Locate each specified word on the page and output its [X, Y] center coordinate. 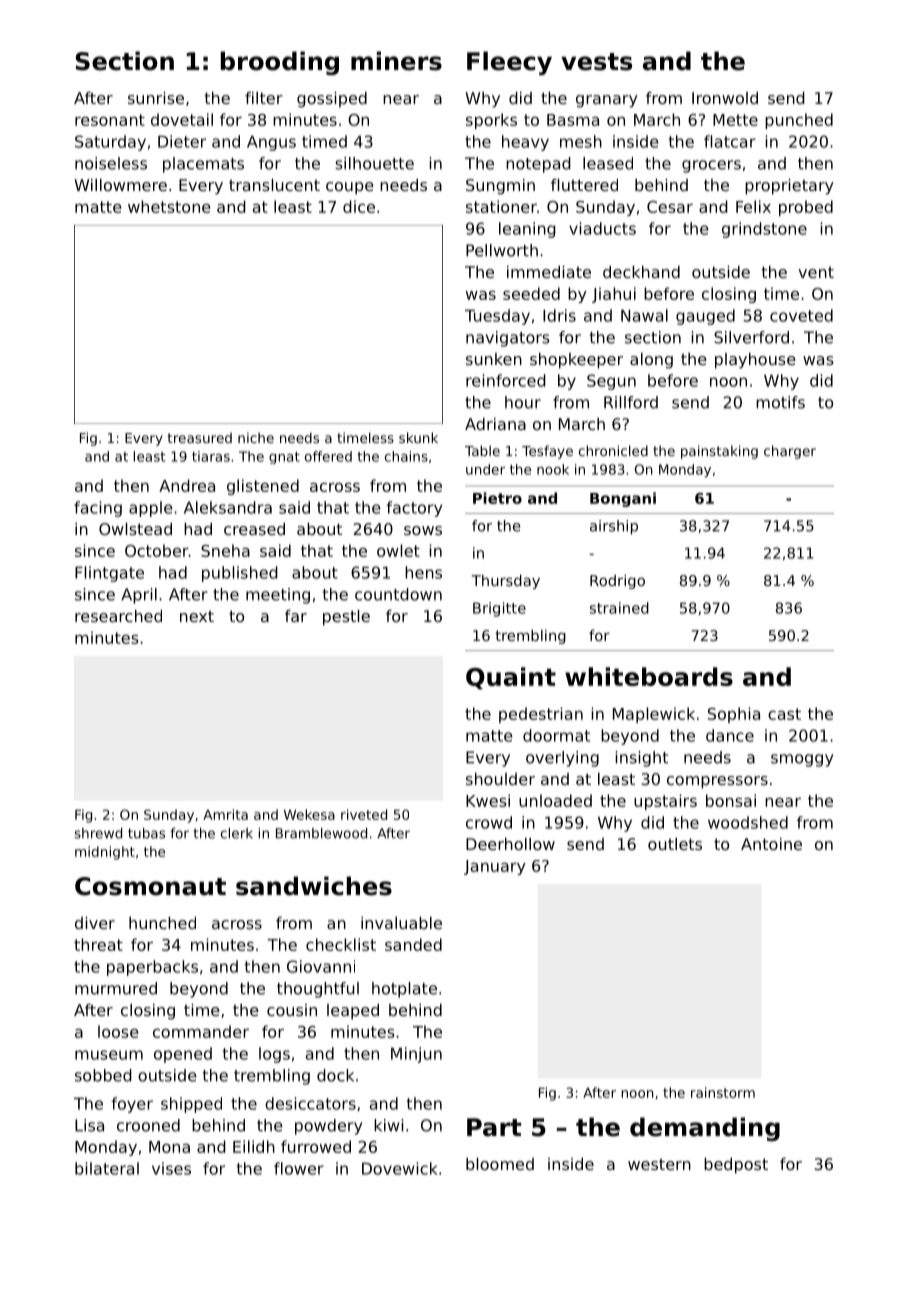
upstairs [665, 802]
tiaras [211, 456]
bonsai [731, 800]
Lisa [89, 1125]
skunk [418, 437]
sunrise [156, 98]
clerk [237, 833]
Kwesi [488, 800]
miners [396, 61]
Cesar [670, 207]
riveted [364, 814]
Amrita [225, 814]
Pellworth [502, 250]
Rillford [631, 402]
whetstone [169, 206]
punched [799, 121]
